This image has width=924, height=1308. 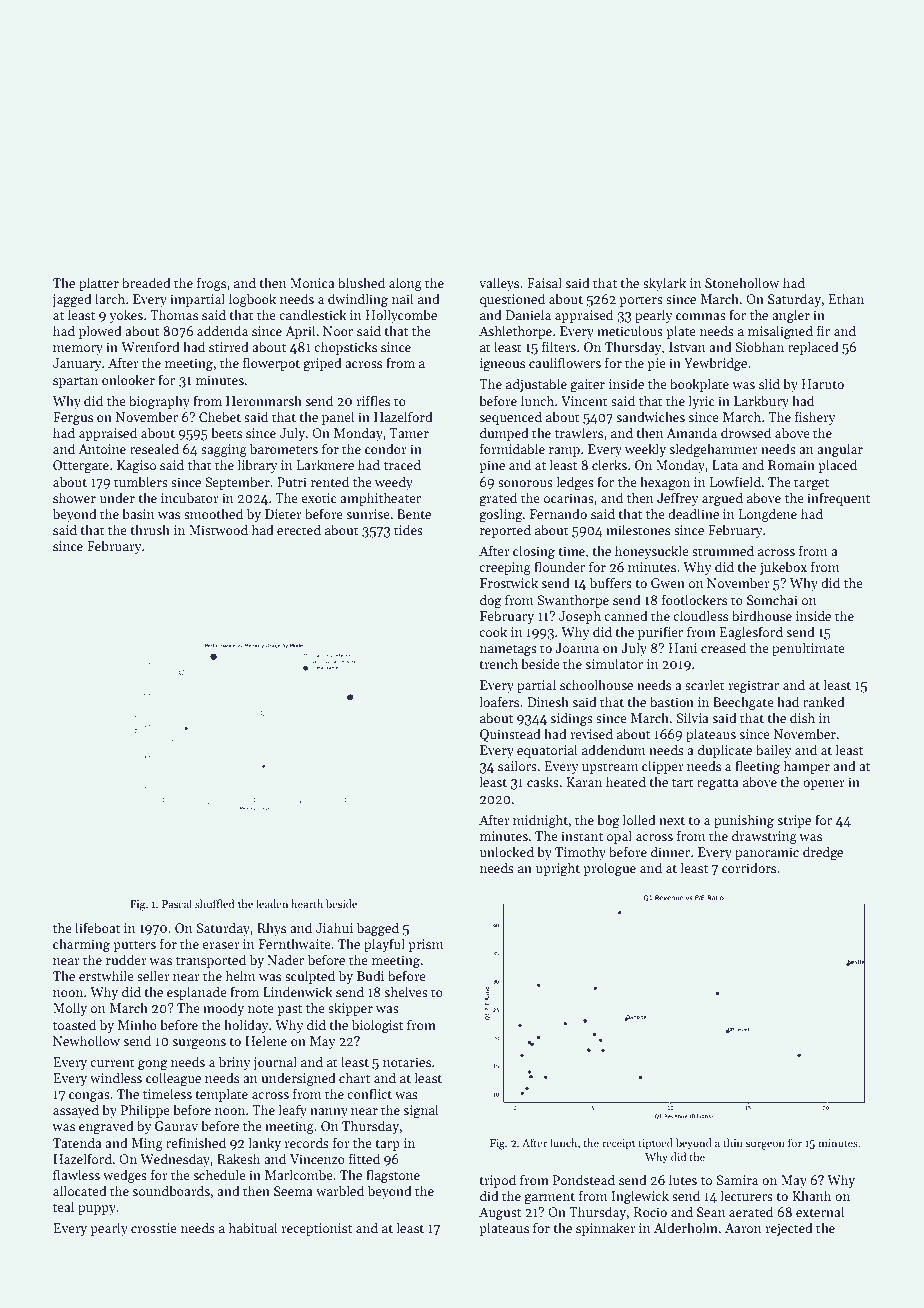 I want to click on tides, so click(x=408, y=529).
